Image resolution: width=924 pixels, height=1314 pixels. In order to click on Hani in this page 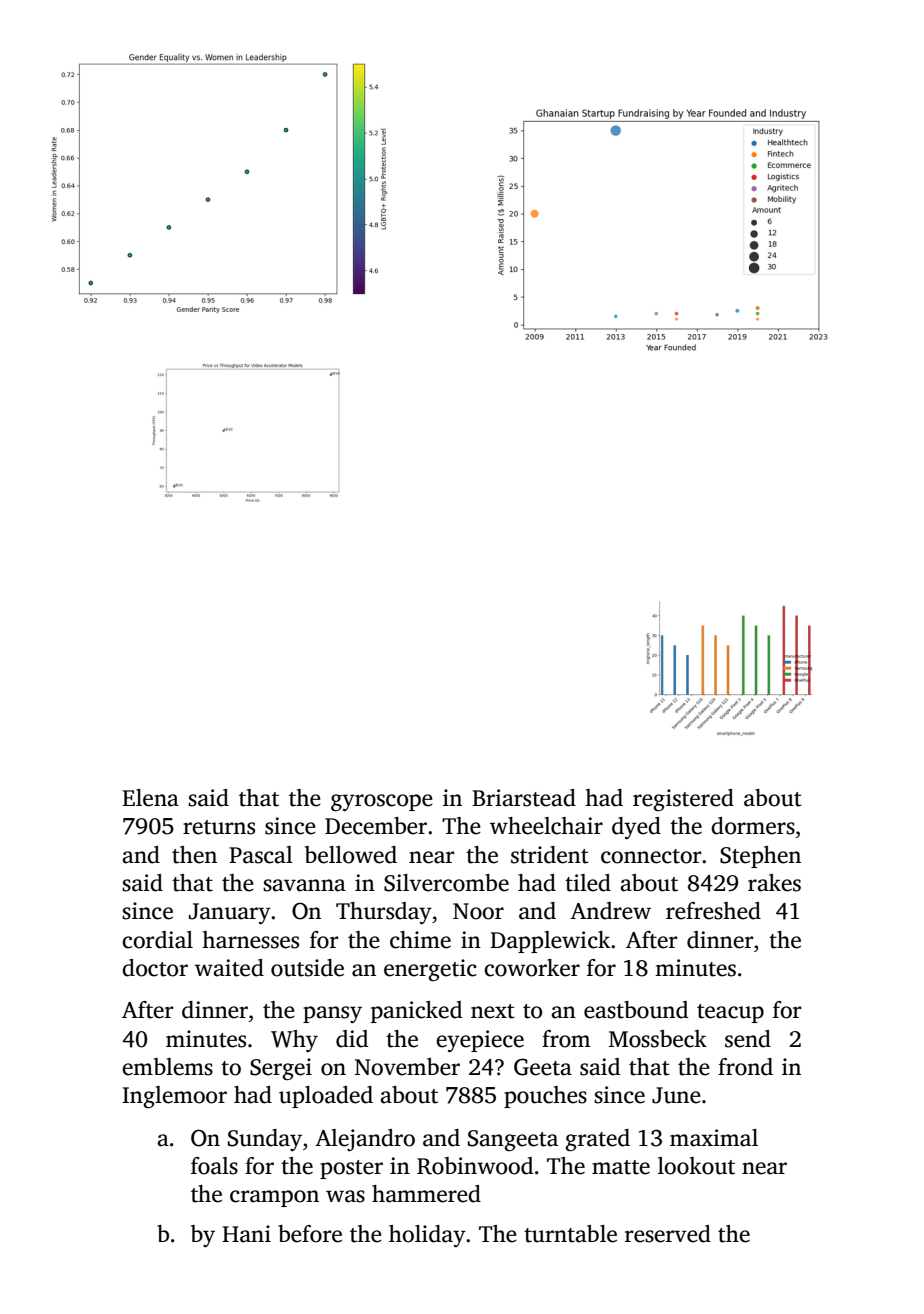, I will do `click(246, 1234)`.
